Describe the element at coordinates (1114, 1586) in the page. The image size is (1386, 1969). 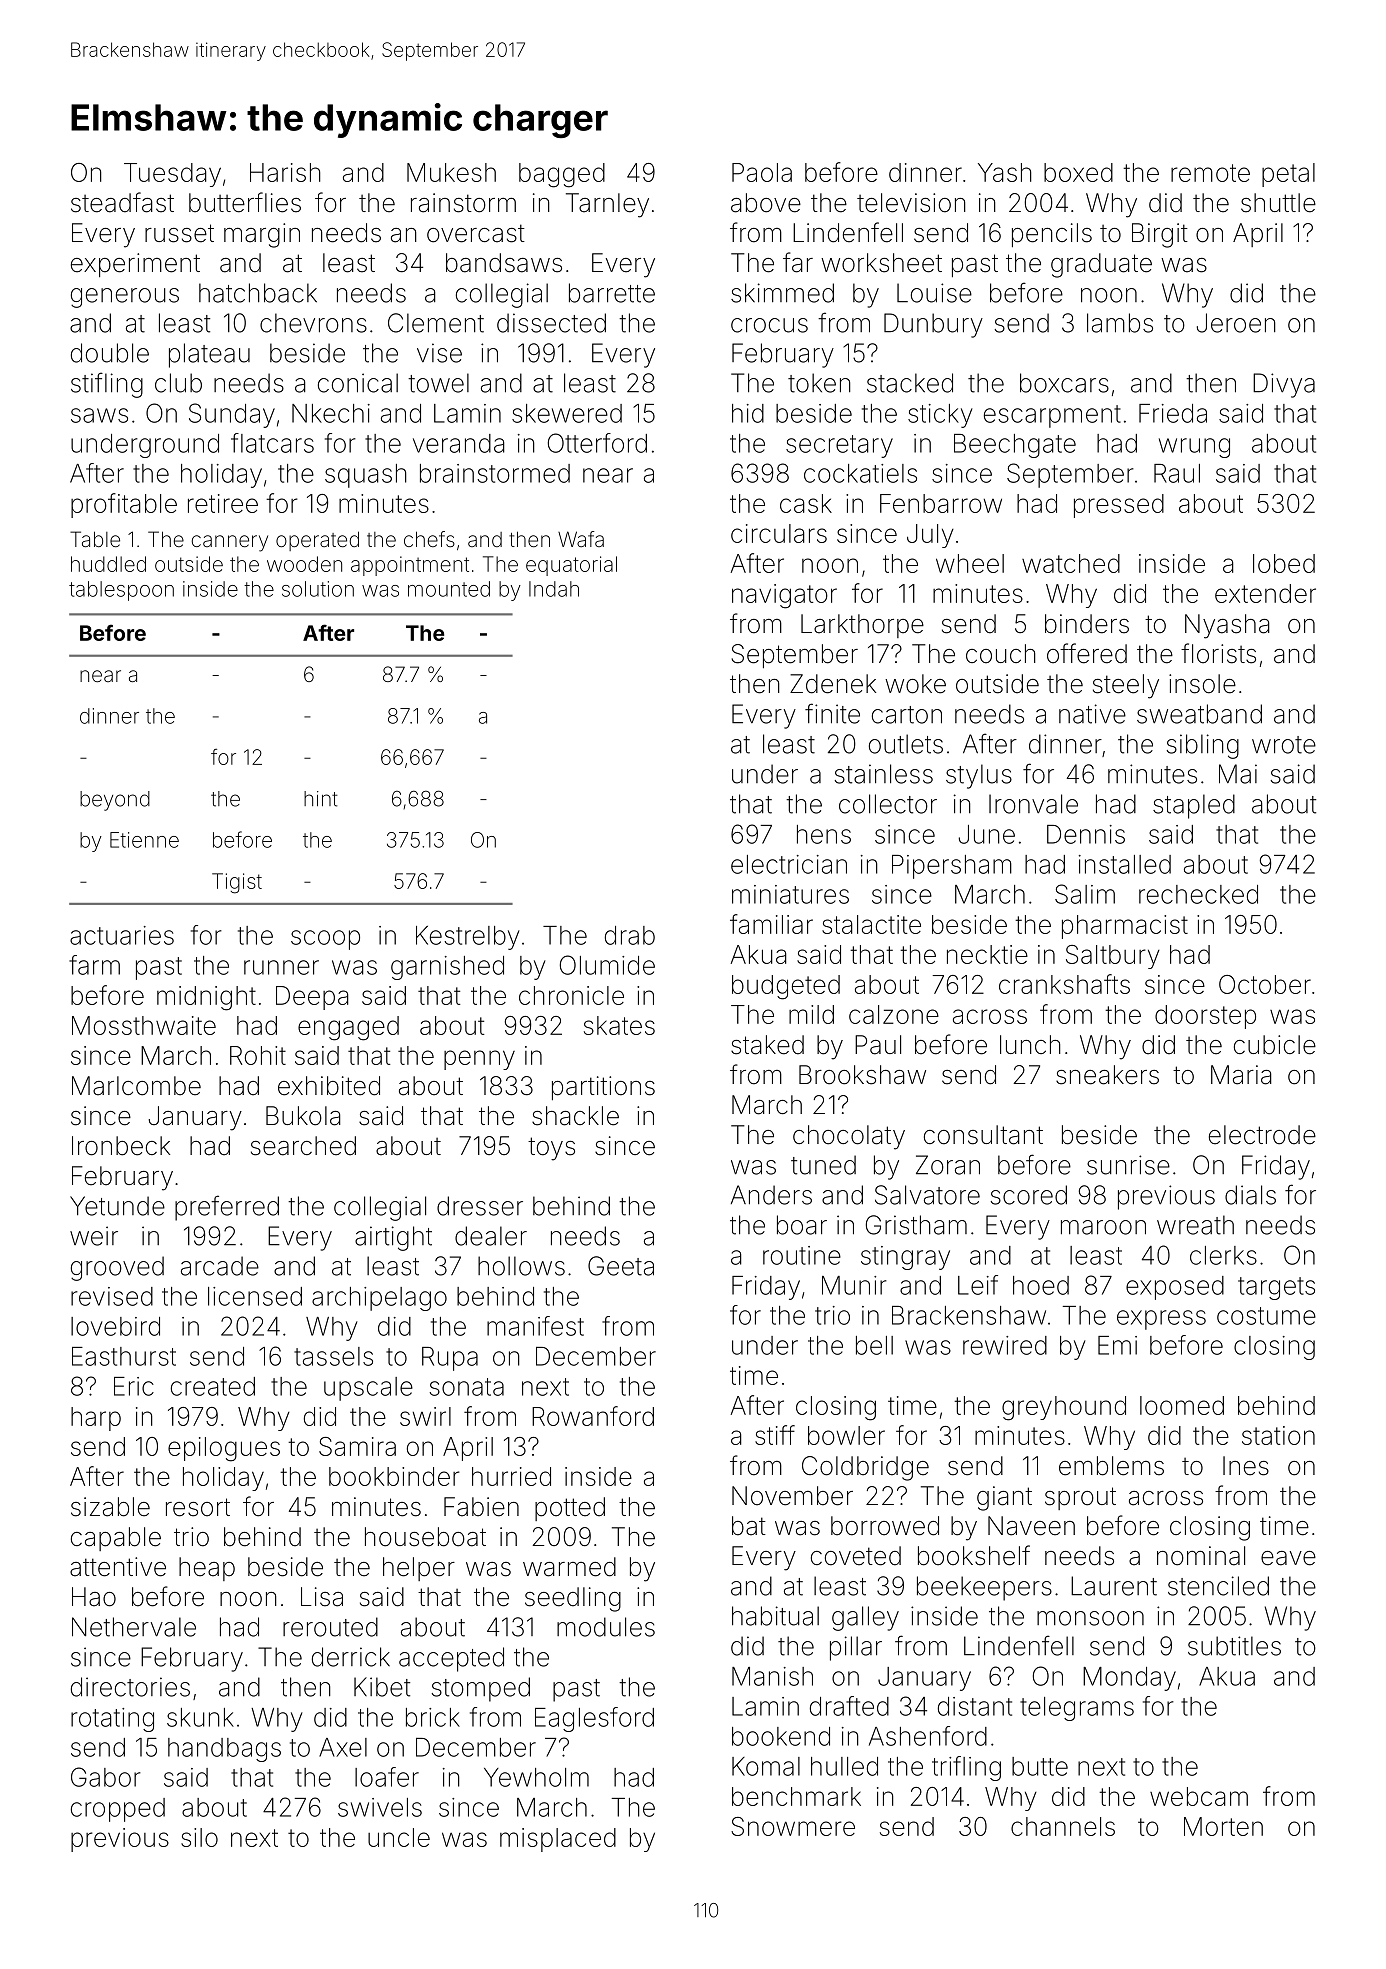
I see `Laurent` at that location.
